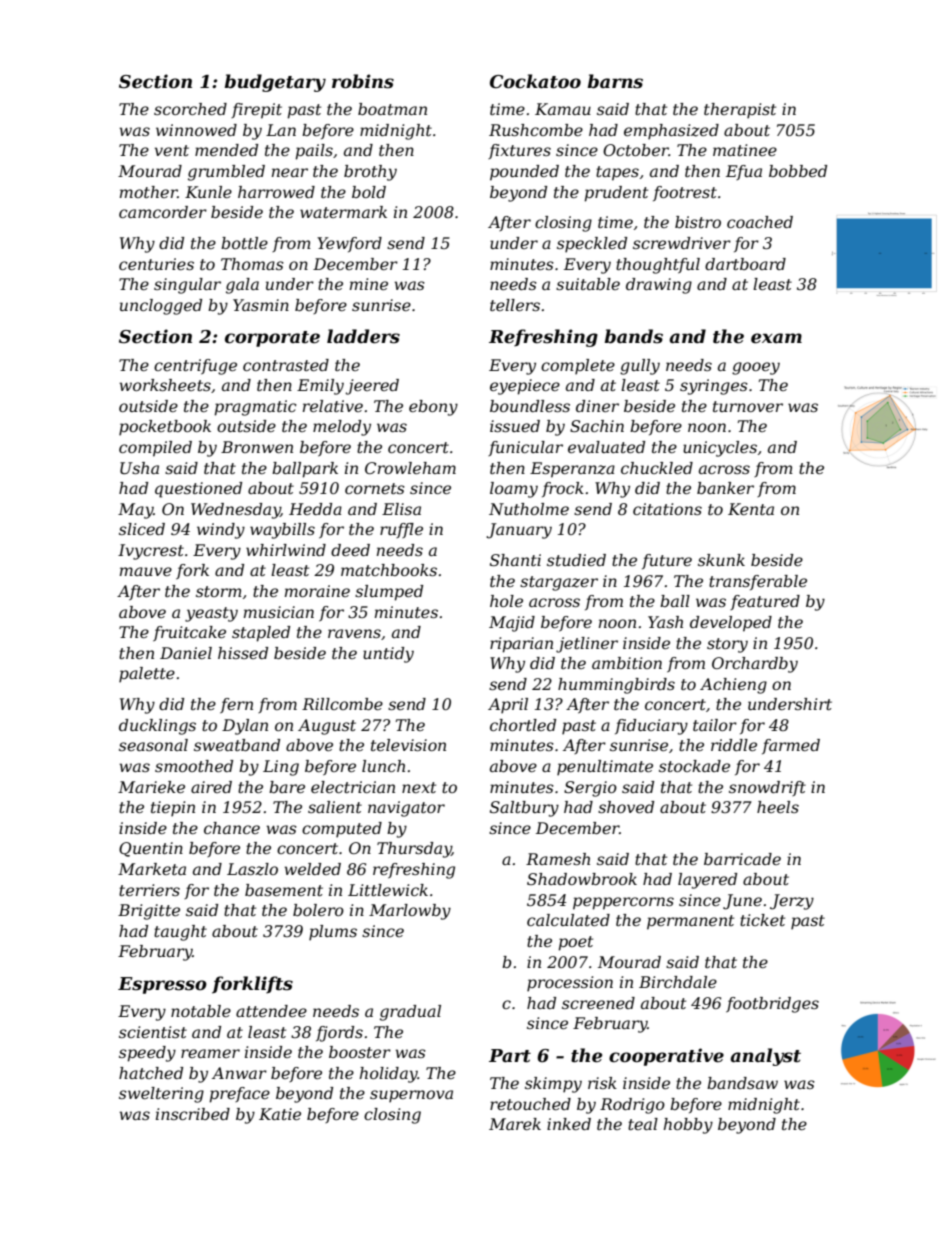  Describe the element at coordinates (226, 150) in the screenshot. I see `mended` at that location.
